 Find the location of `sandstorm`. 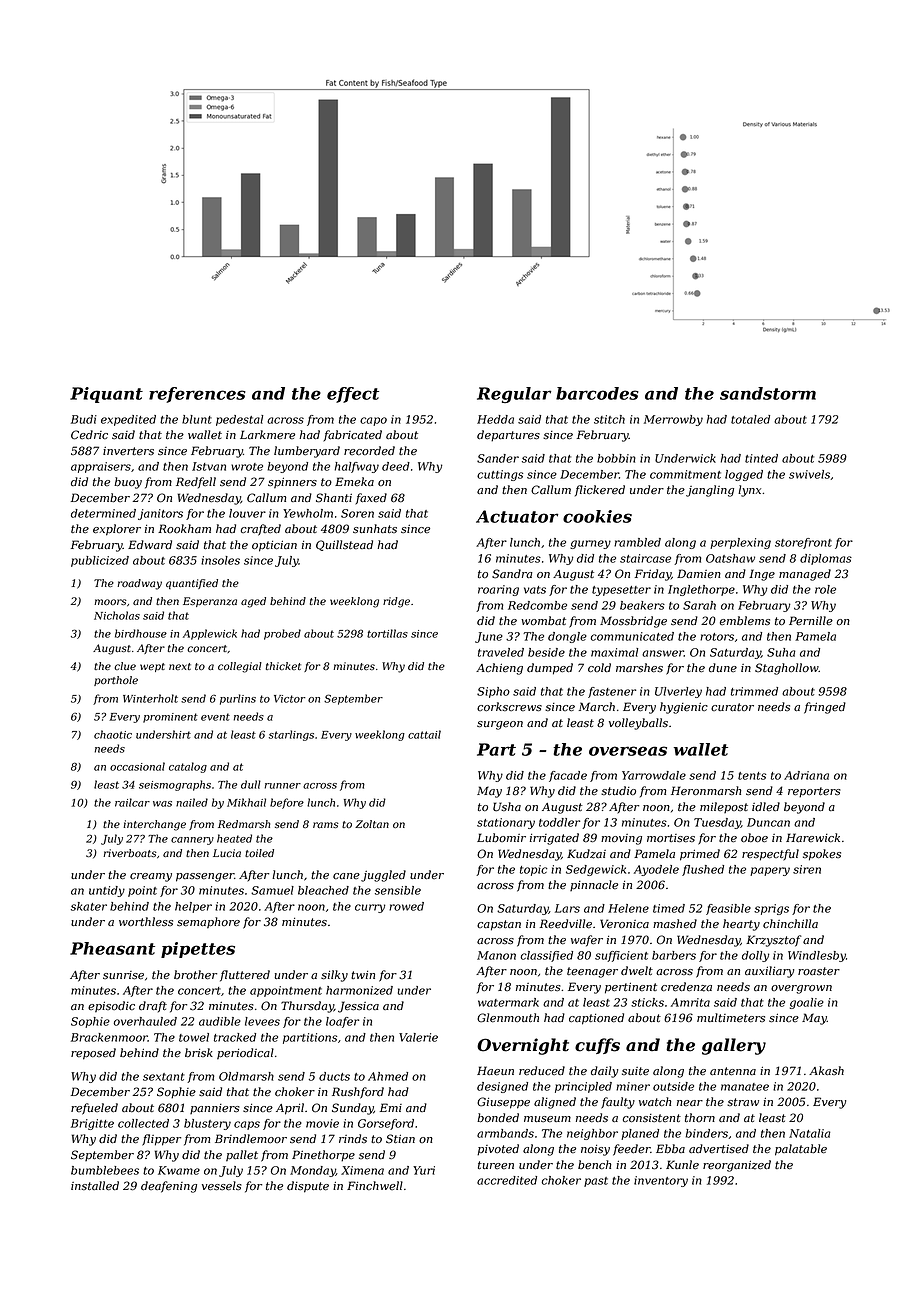

sandstorm is located at coordinates (768, 393).
